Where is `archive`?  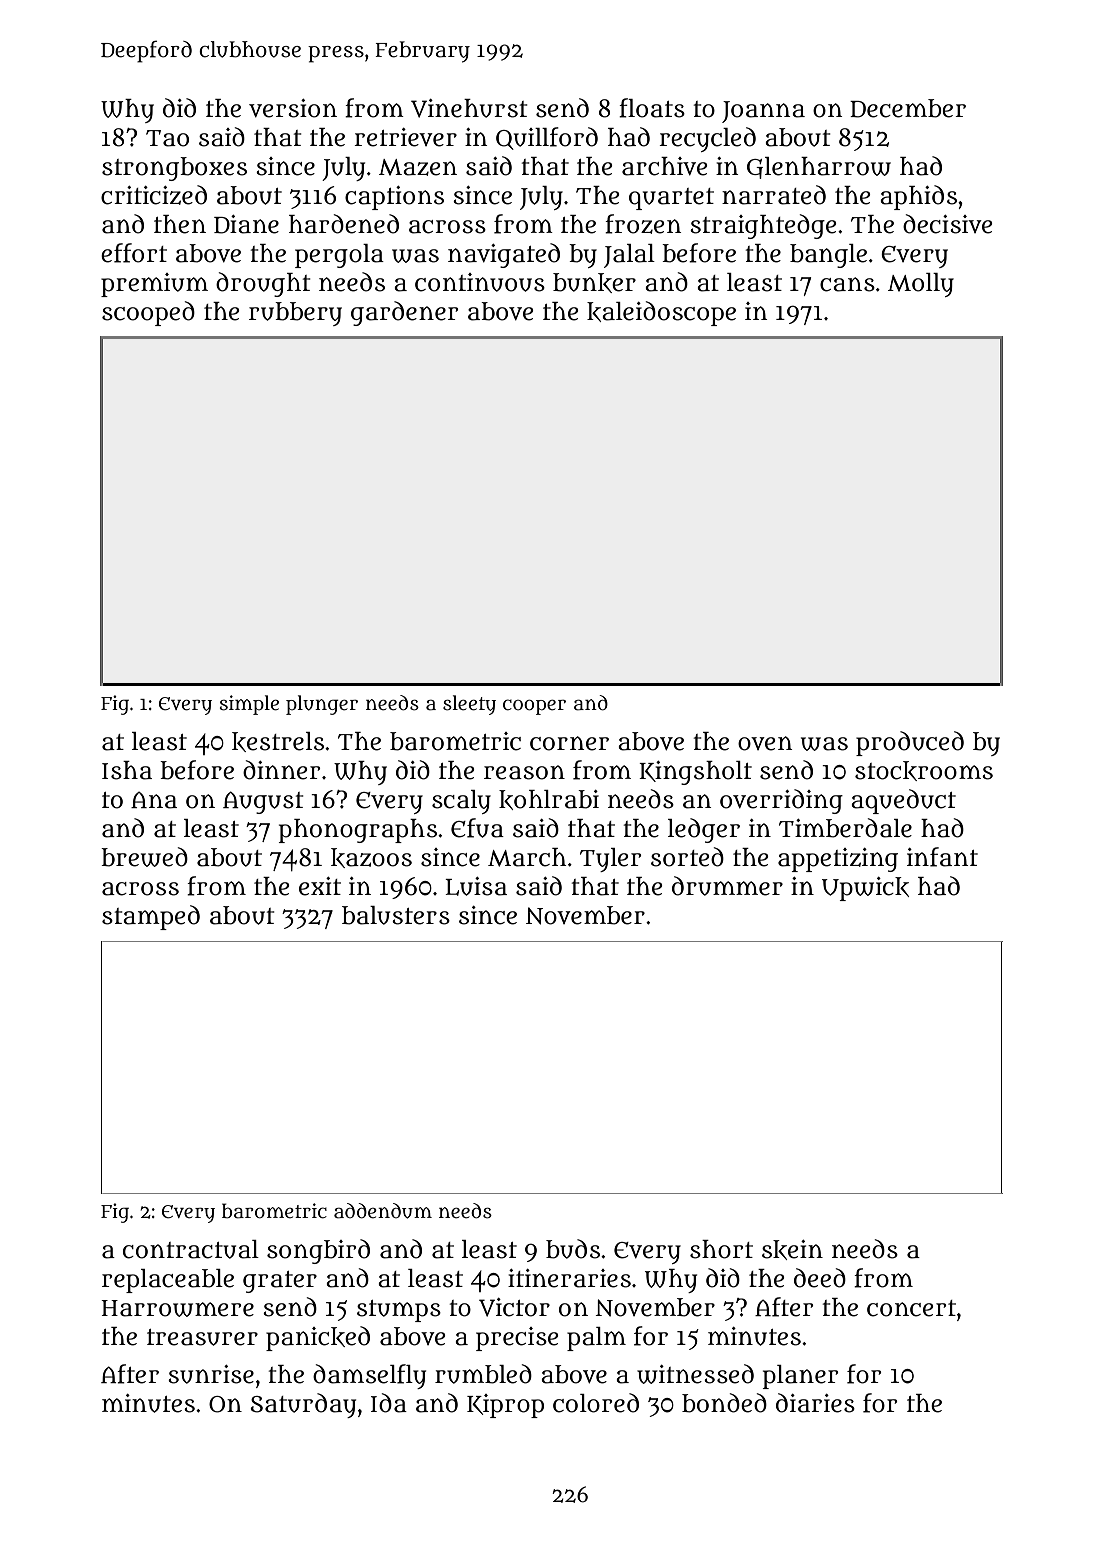 archive is located at coordinates (664, 166).
